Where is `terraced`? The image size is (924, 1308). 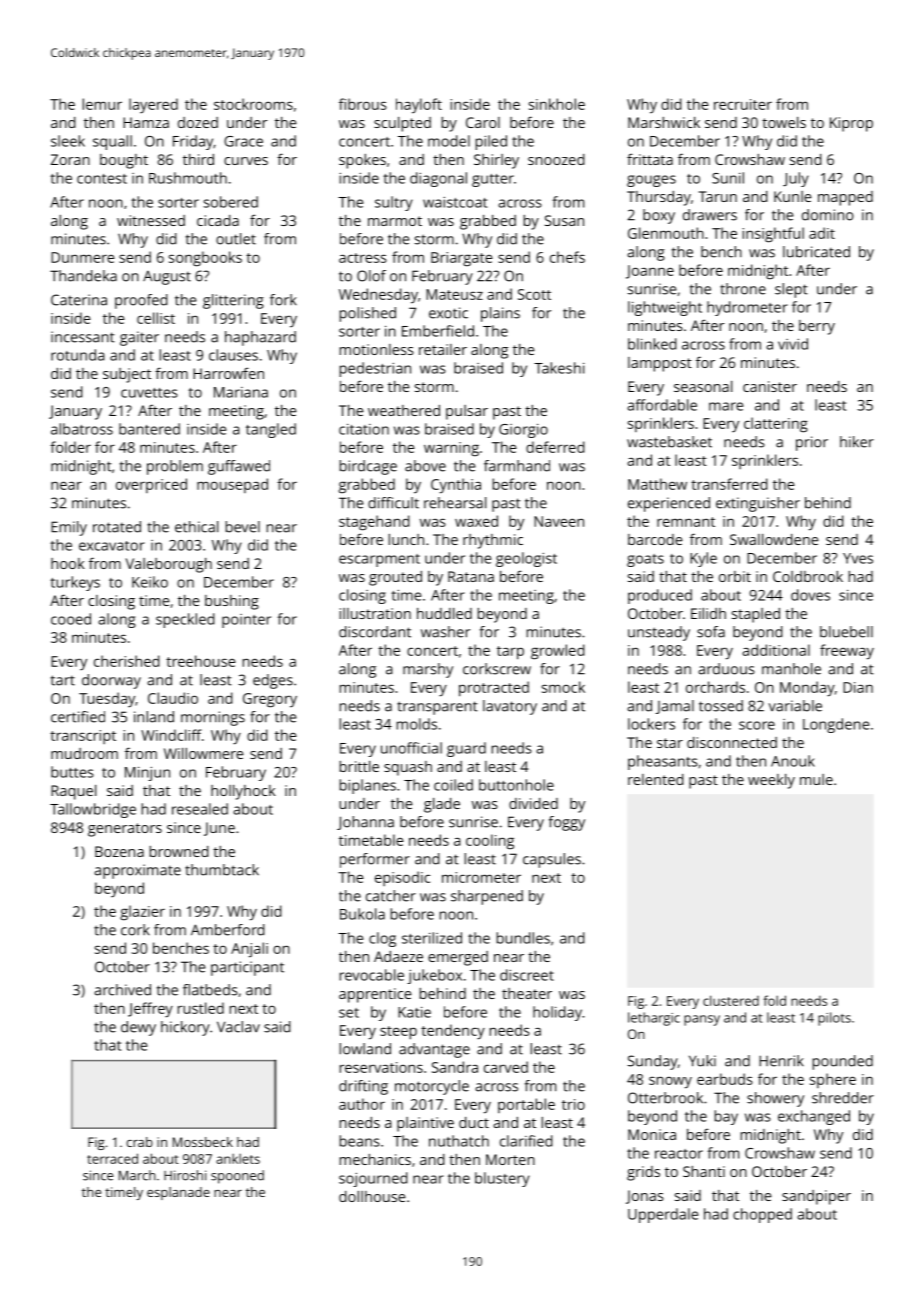
terraced is located at coordinates (112, 1158).
